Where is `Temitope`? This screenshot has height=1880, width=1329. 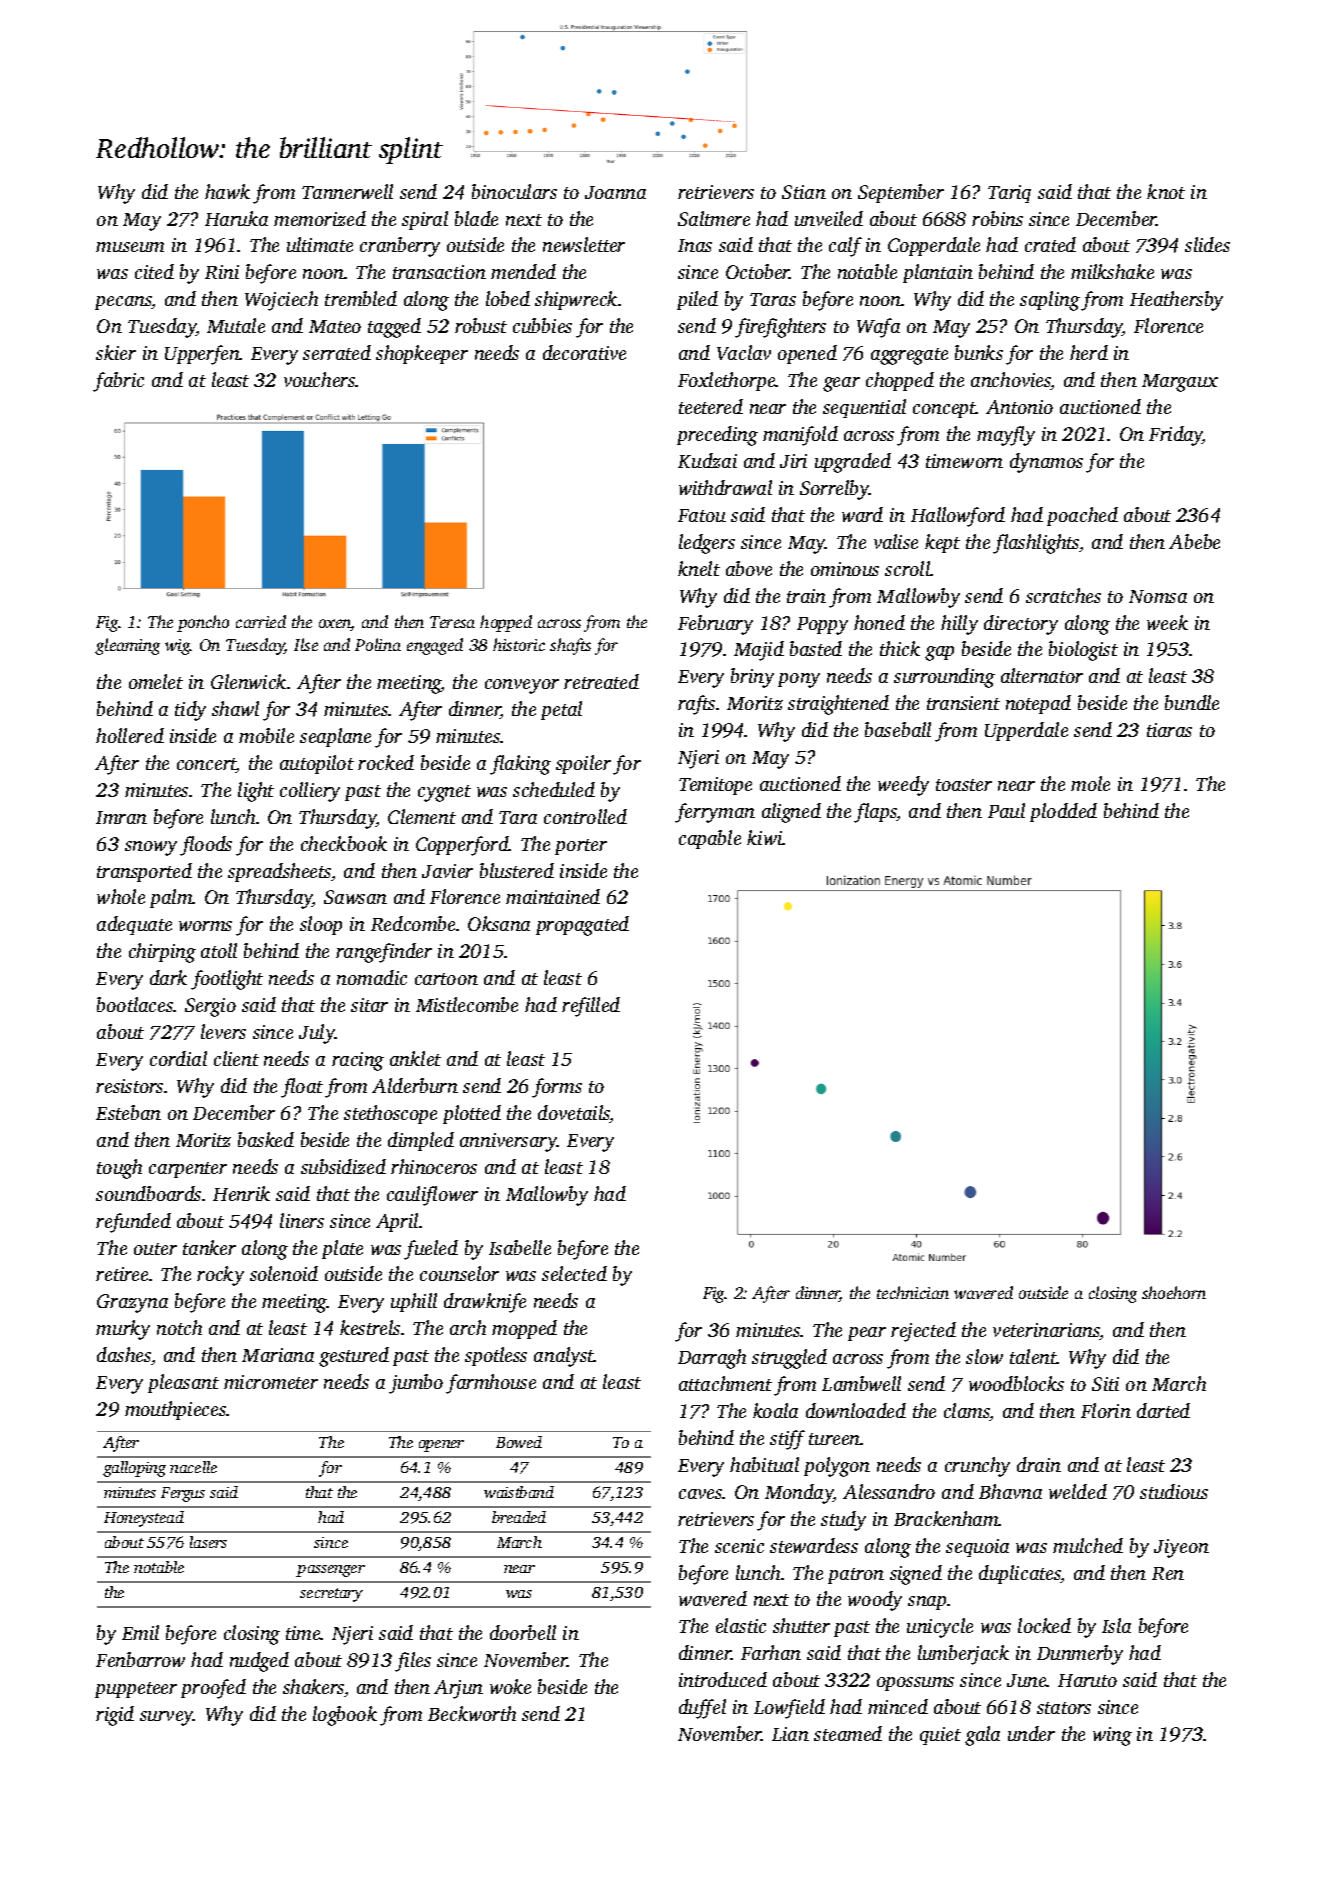 Temitope is located at coordinates (715, 786).
